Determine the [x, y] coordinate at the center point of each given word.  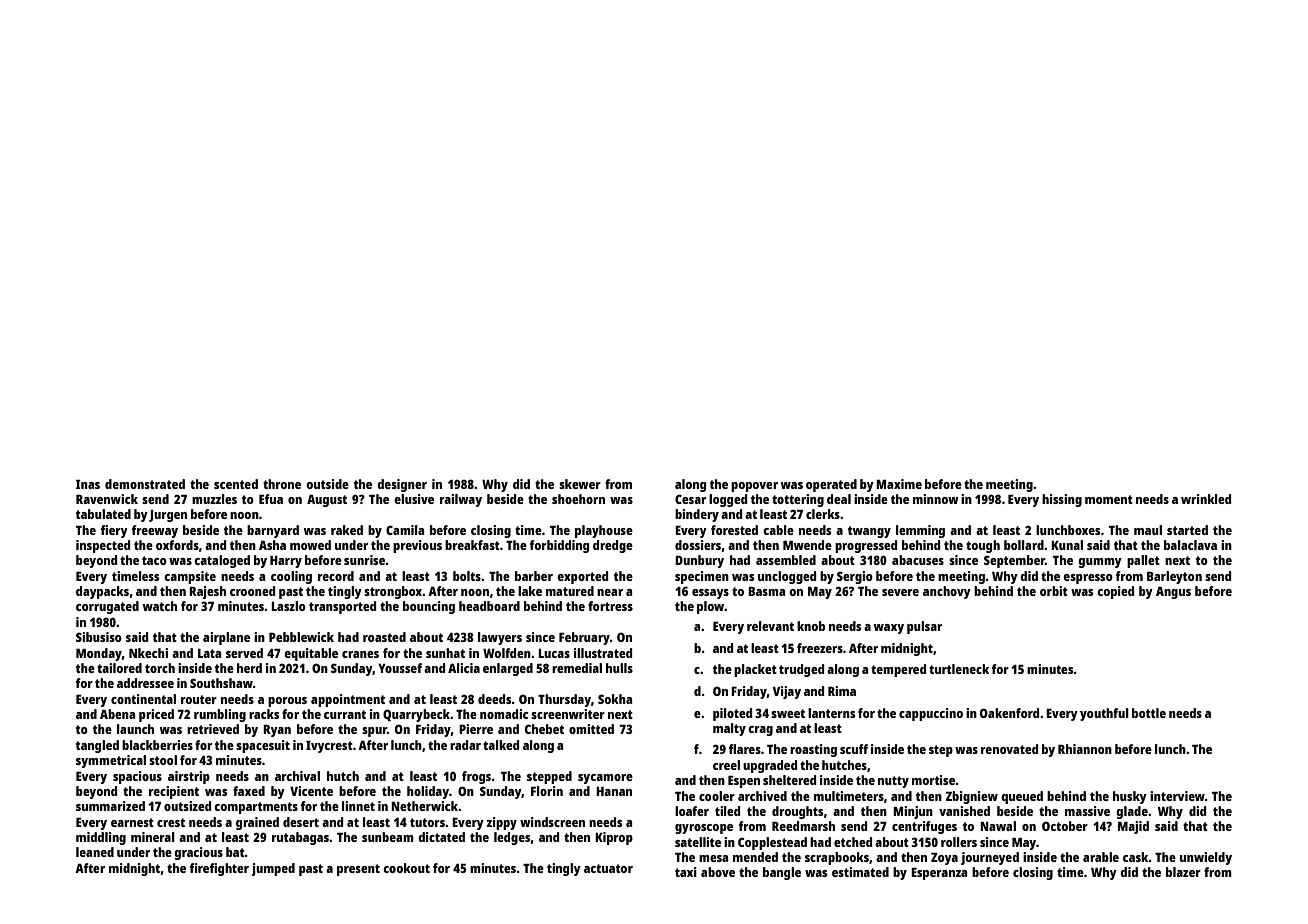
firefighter [219, 869]
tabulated [103, 514]
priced [156, 715]
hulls [619, 668]
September [1014, 561]
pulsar [924, 627]
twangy [869, 532]
